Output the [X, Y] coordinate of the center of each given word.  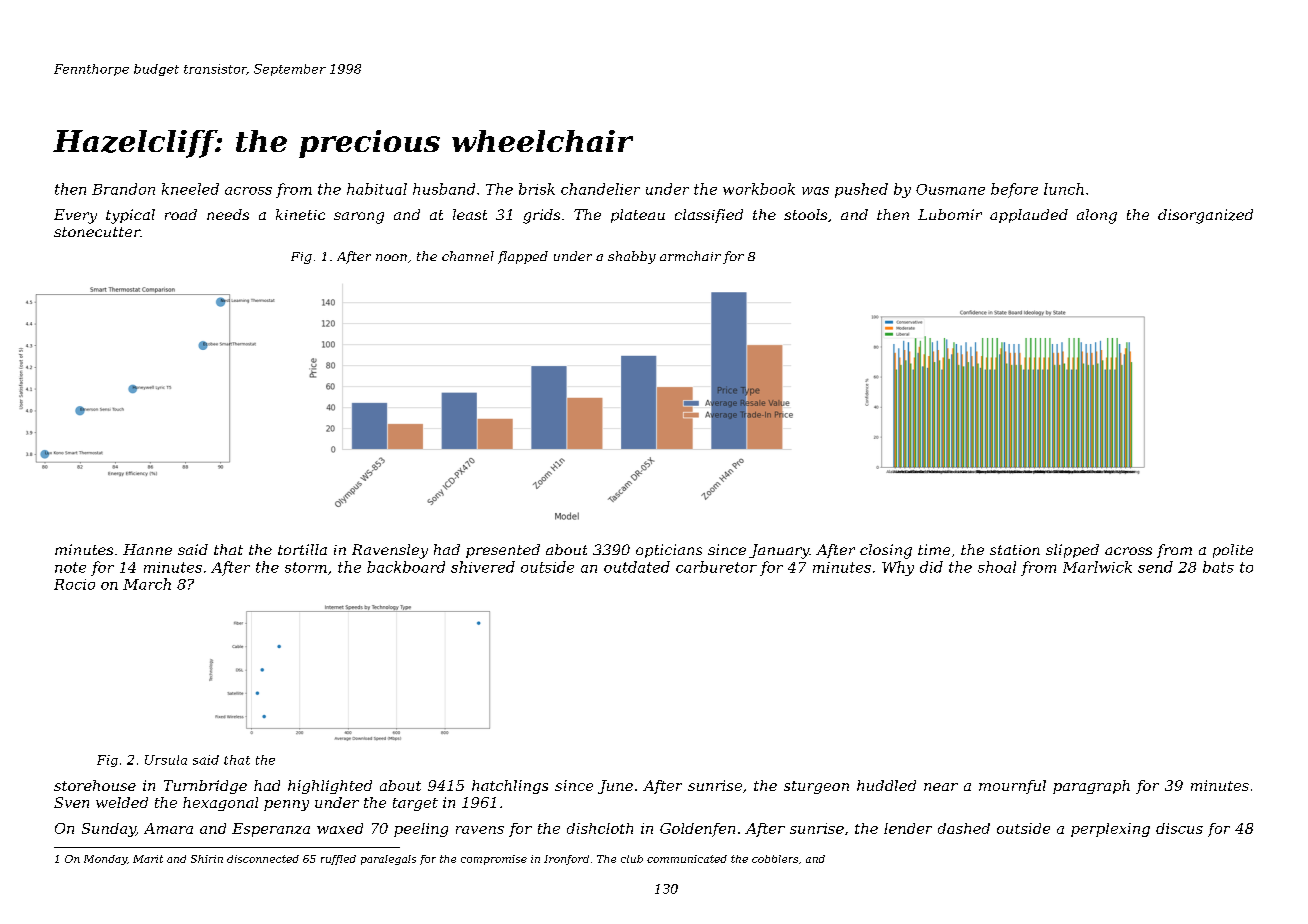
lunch [1064, 189]
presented [503, 551]
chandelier [600, 189]
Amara [168, 828]
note [70, 567]
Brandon [123, 189]
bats [1218, 567]
